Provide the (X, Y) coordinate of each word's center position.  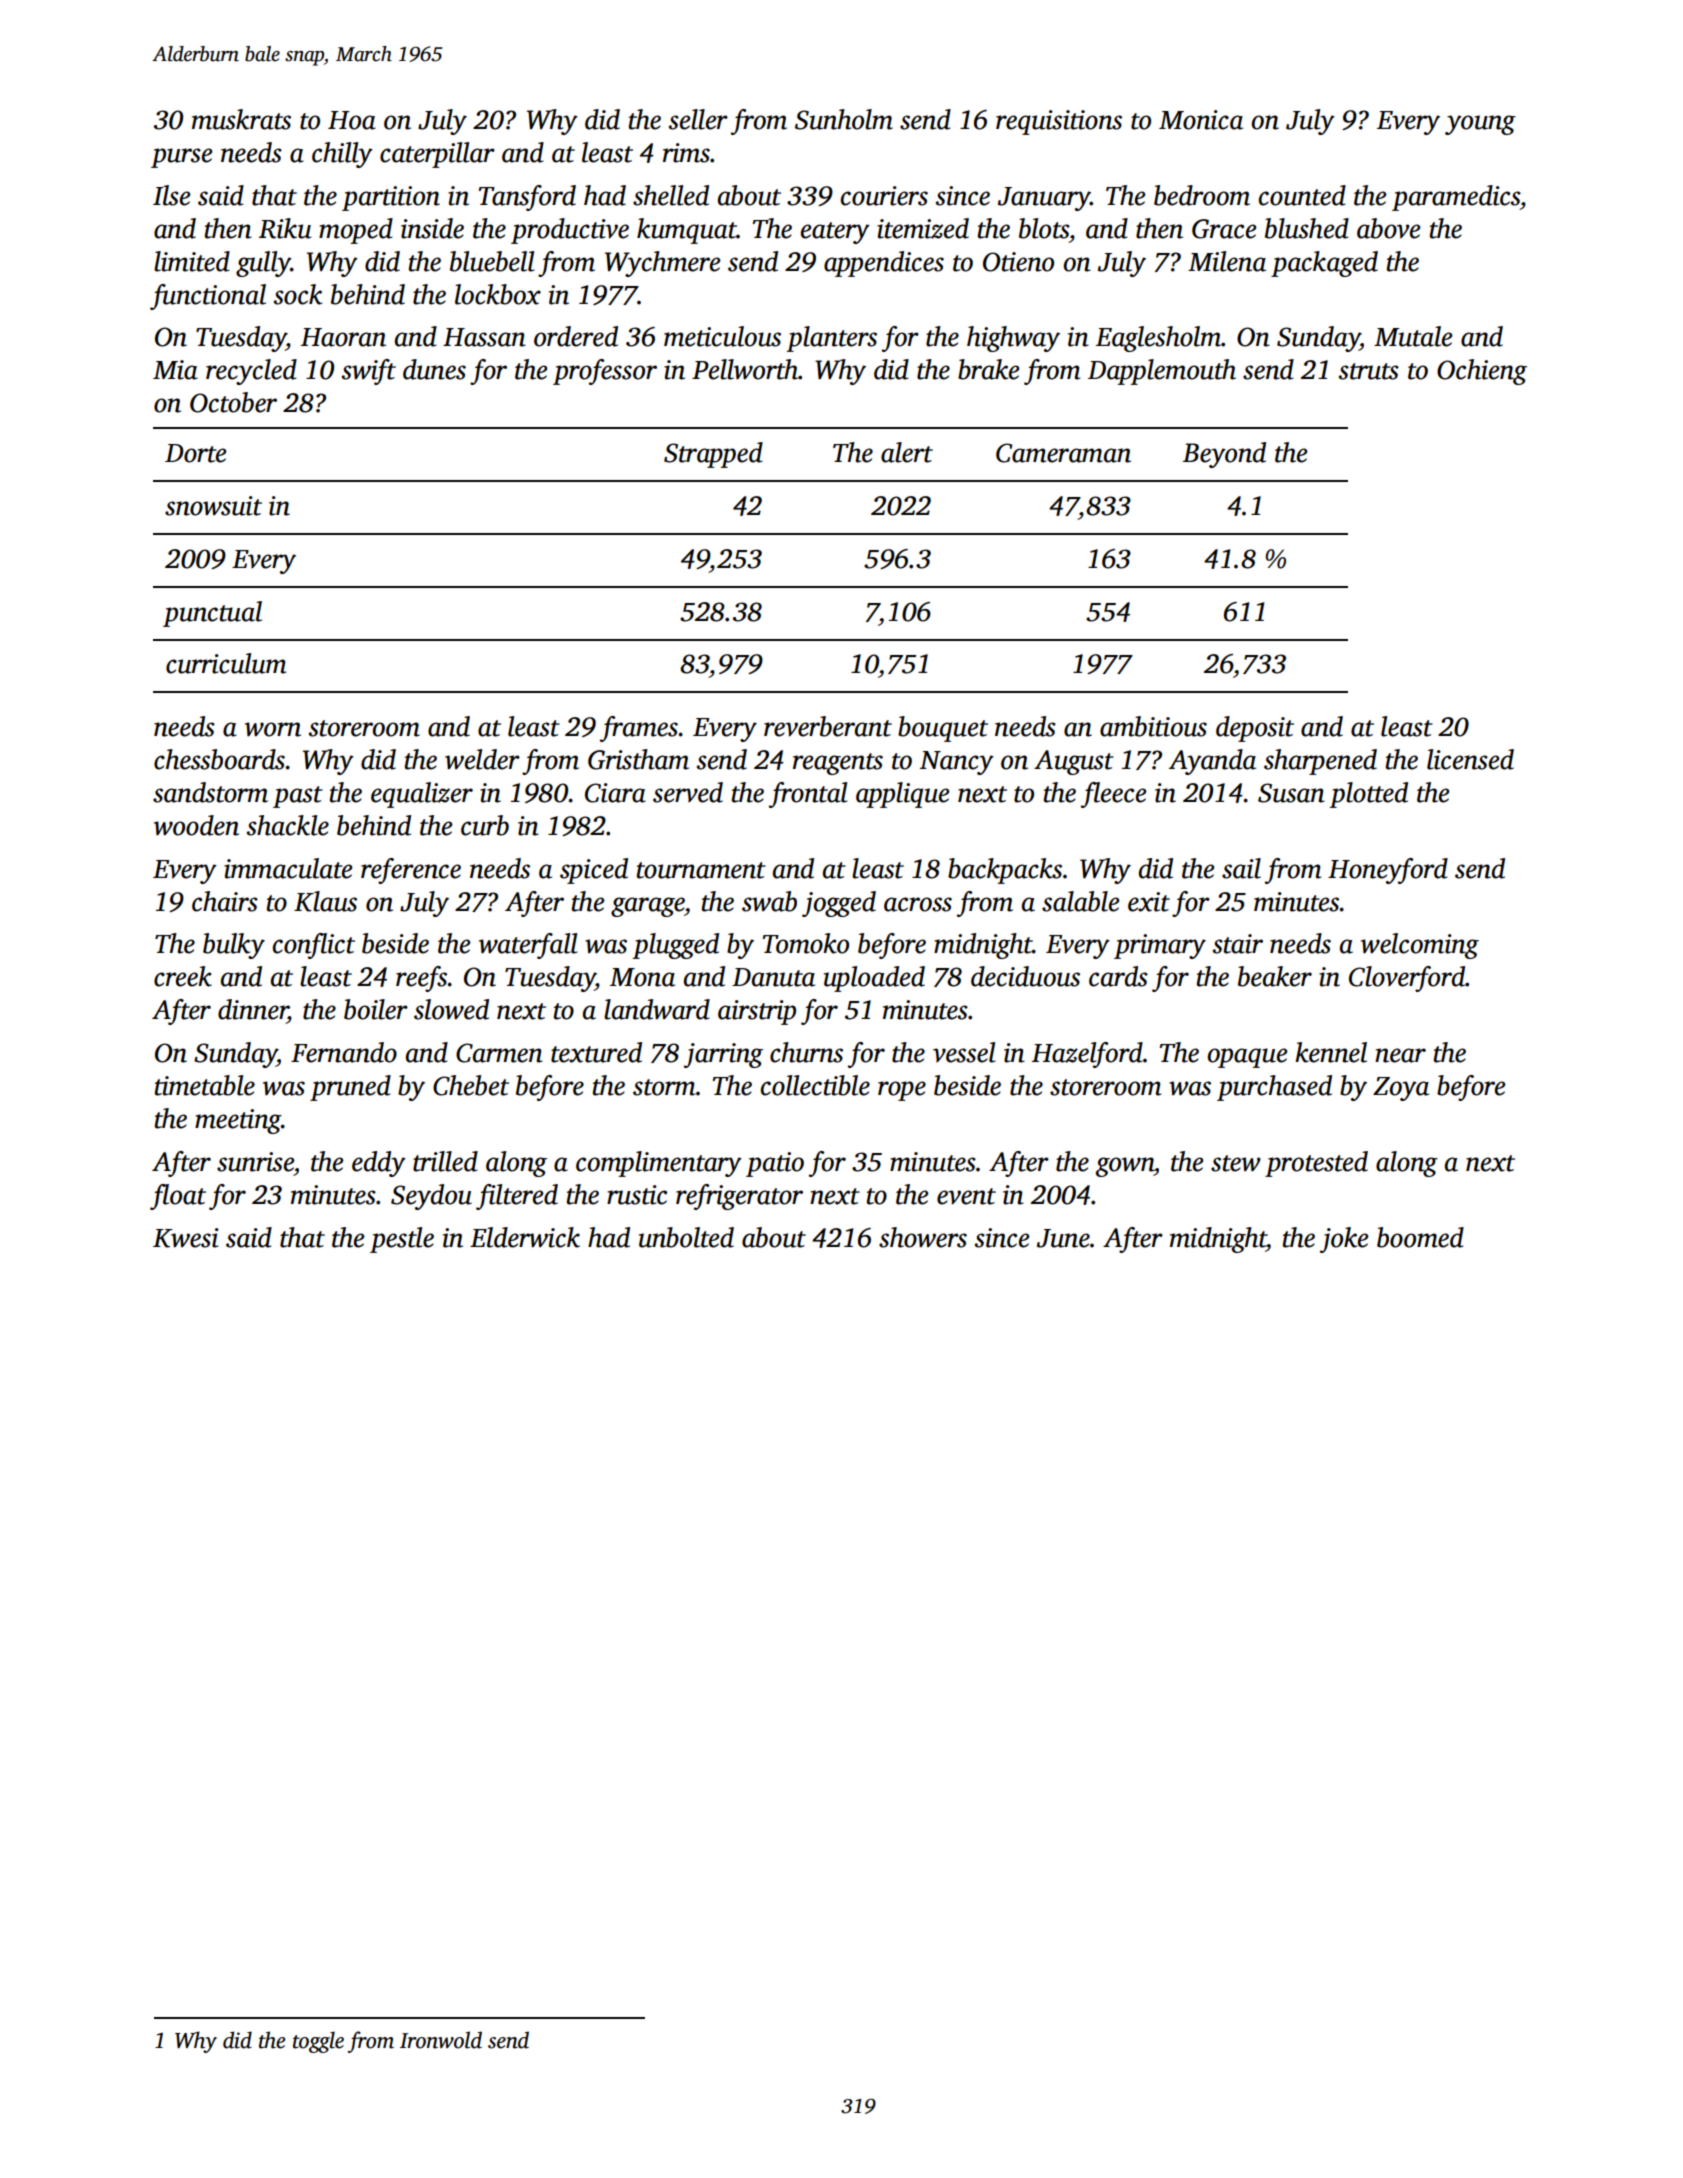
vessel (964, 1052)
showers (923, 1237)
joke (1344, 1240)
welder (482, 759)
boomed (1420, 1237)
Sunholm (844, 119)
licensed (1470, 759)
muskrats (241, 119)
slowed (451, 1009)
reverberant (828, 726)
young (1480, 125)
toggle (318, 2042)
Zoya (1401, 1089)
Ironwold (441, 2040)
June (1063, 1238)
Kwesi (186, 1238)
